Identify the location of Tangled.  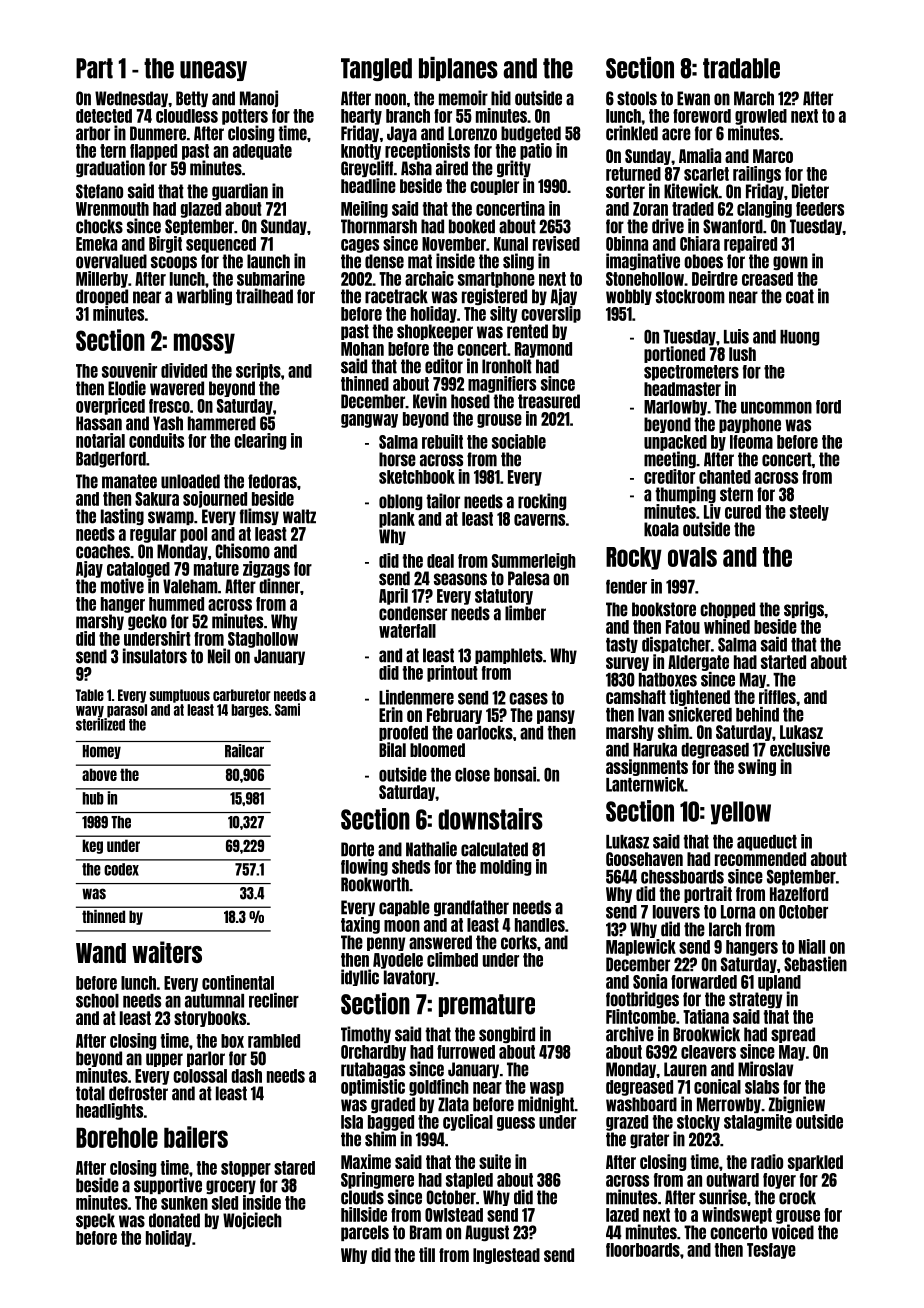
(376, 69).
